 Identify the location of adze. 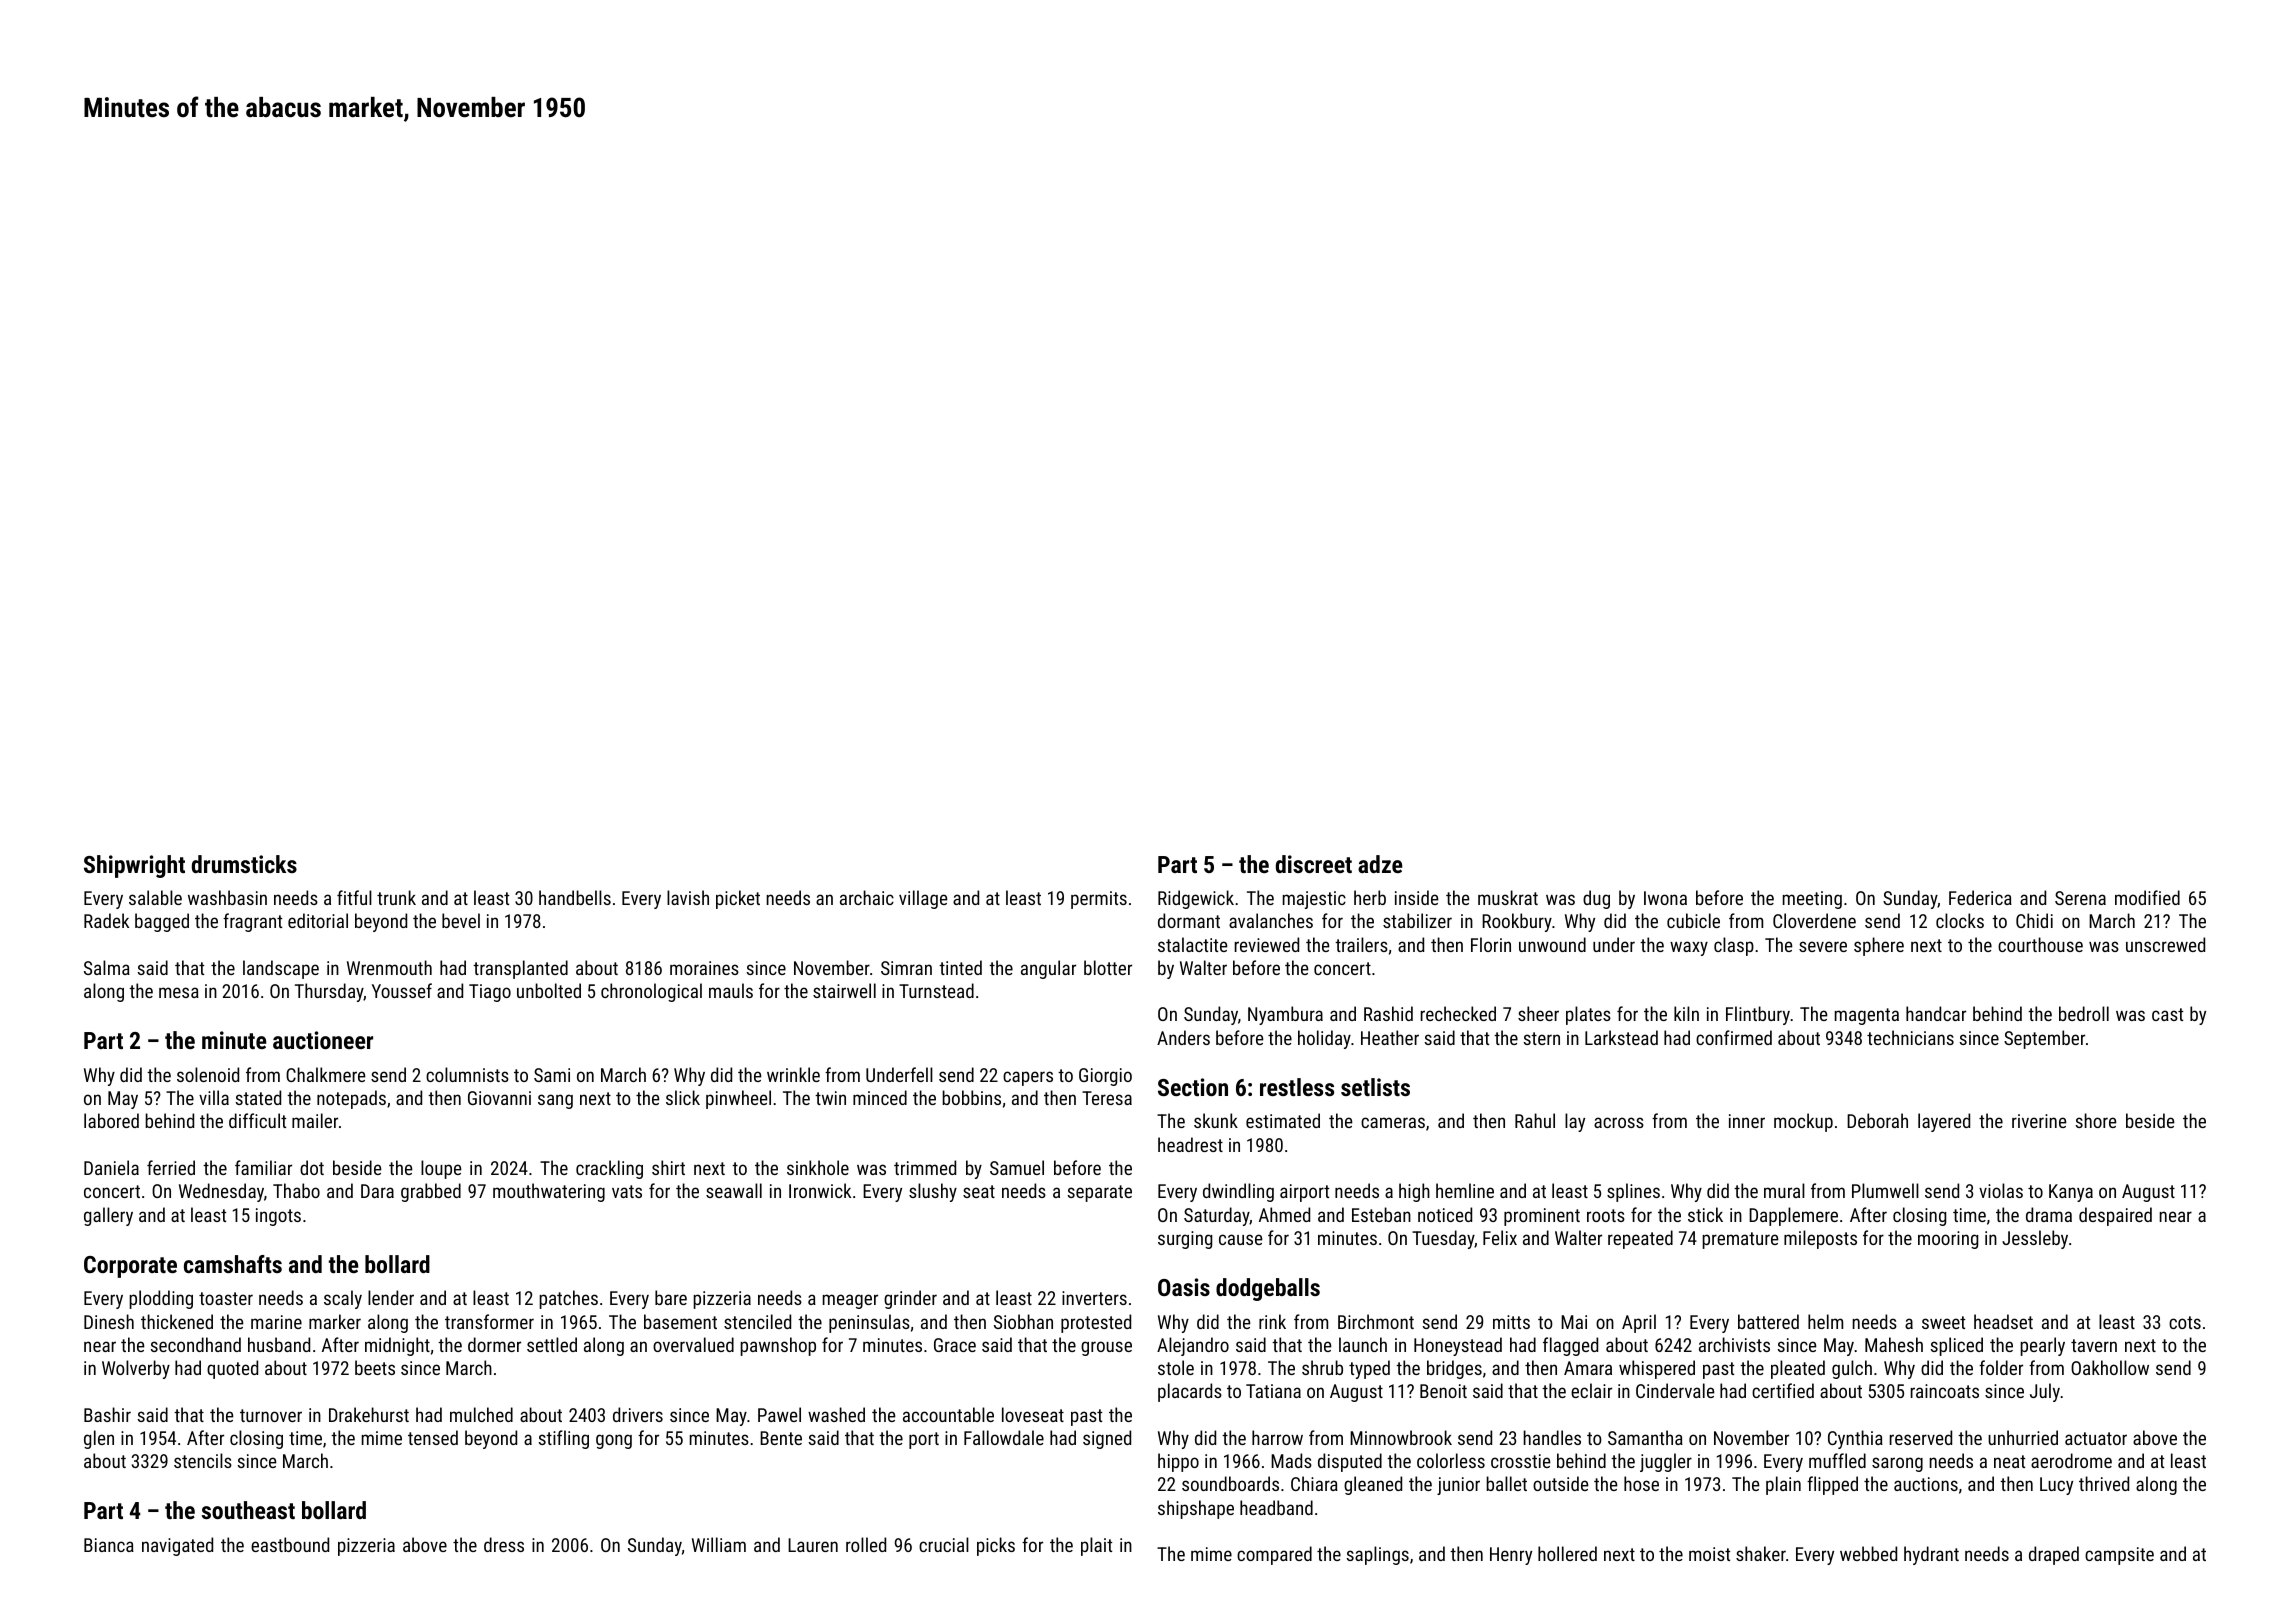
(1380, 864).
